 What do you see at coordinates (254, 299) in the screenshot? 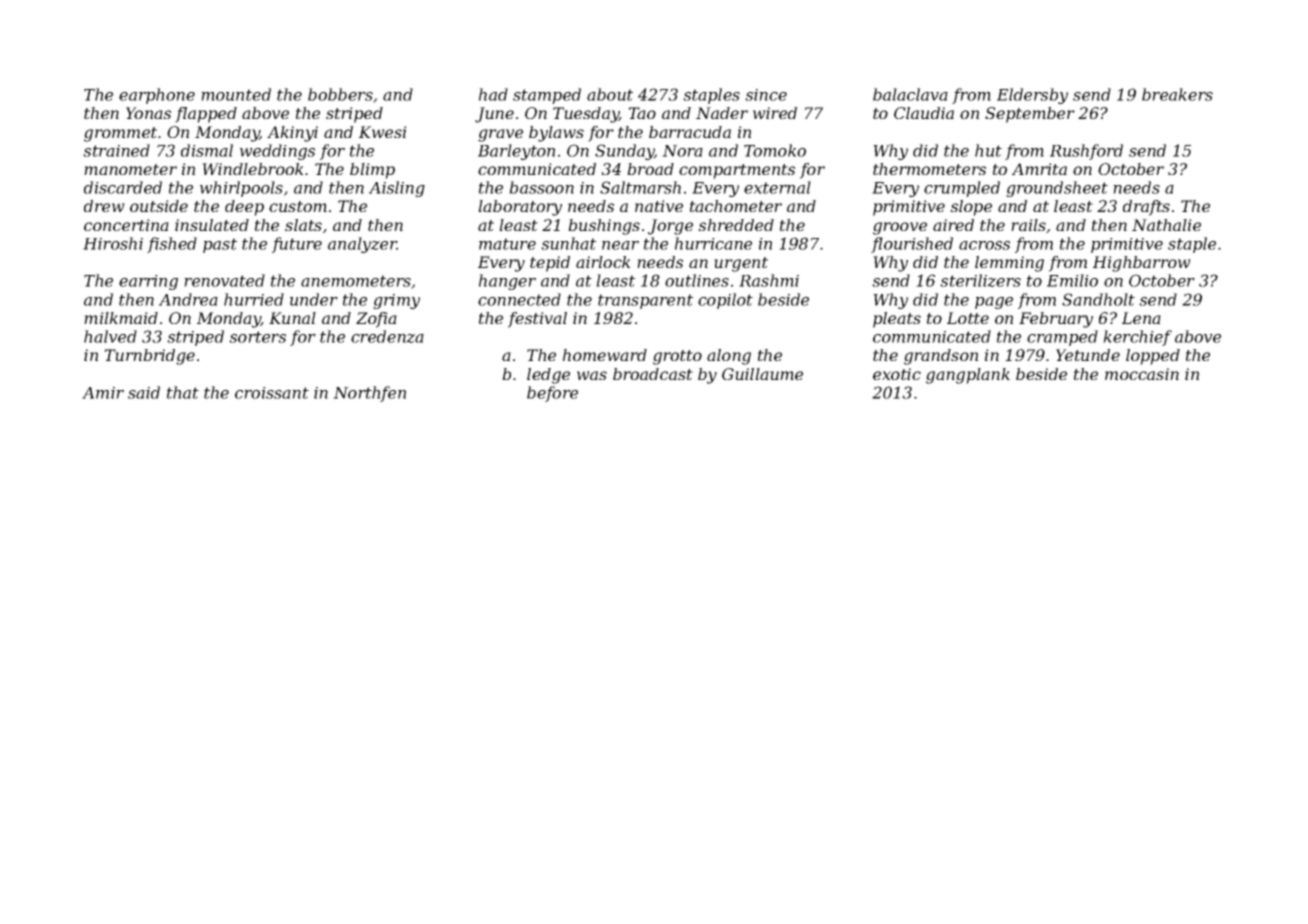
I see `hurried` at bounding box center [254, 299].
